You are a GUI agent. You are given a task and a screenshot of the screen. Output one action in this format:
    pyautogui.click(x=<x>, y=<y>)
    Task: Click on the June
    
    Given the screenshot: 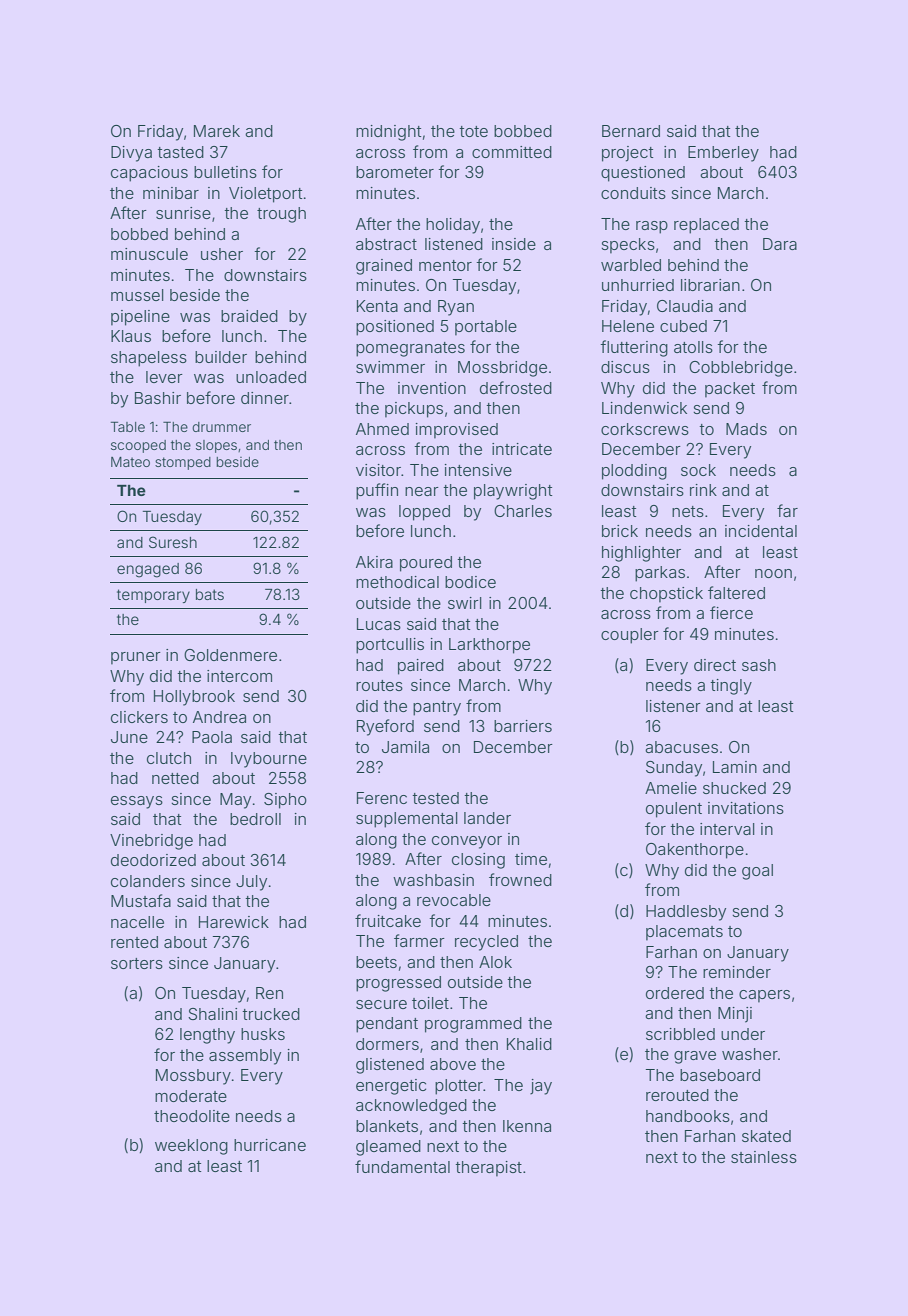 What is the action you would take?
    pyautogui.click(x=129, y=737)
